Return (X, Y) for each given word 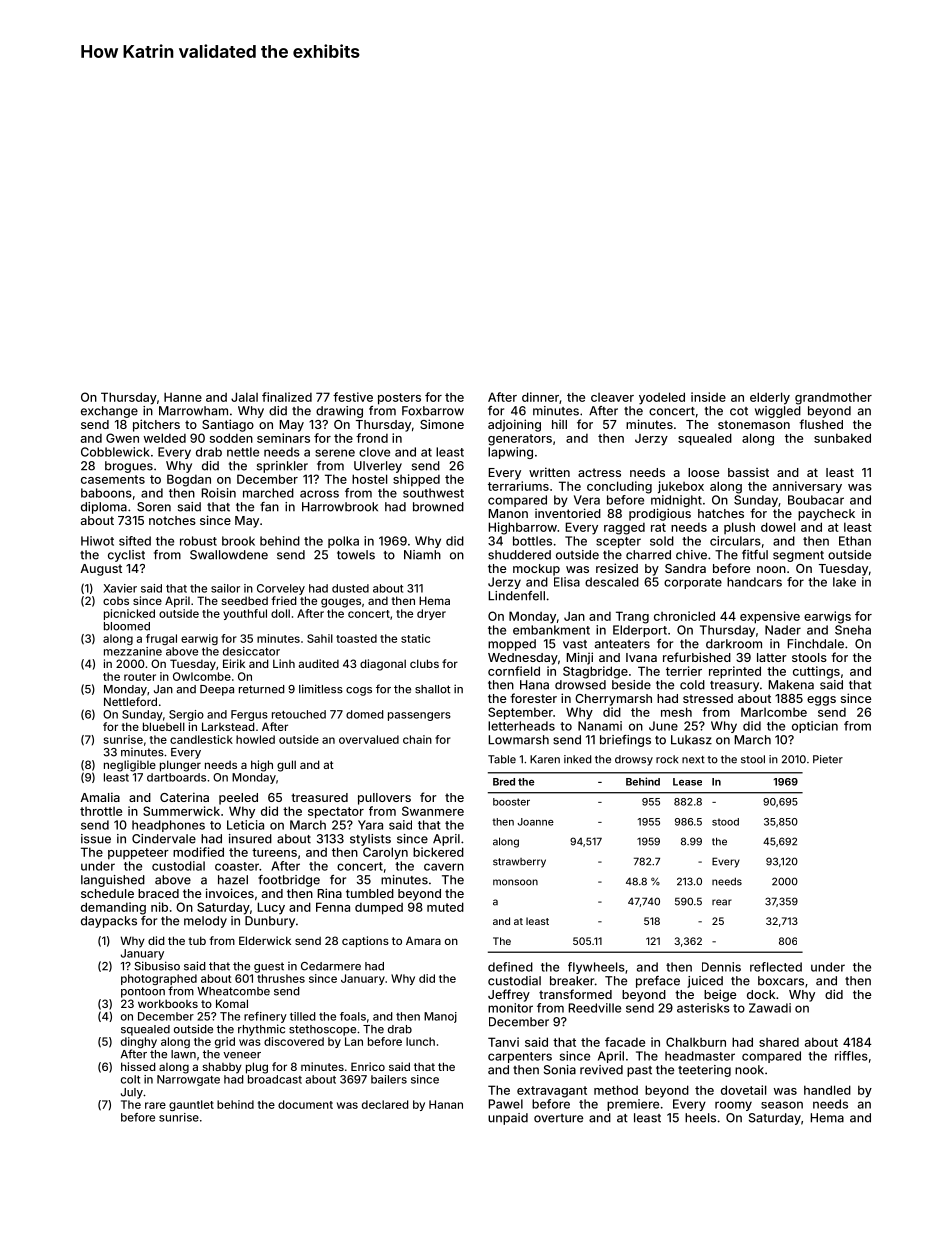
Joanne (535, 822)
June (663, 726)
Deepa (217, 690)
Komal (232, 1003)
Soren (154, 507)
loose (703, 472)
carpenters (520, 1057)
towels (356, 555)
